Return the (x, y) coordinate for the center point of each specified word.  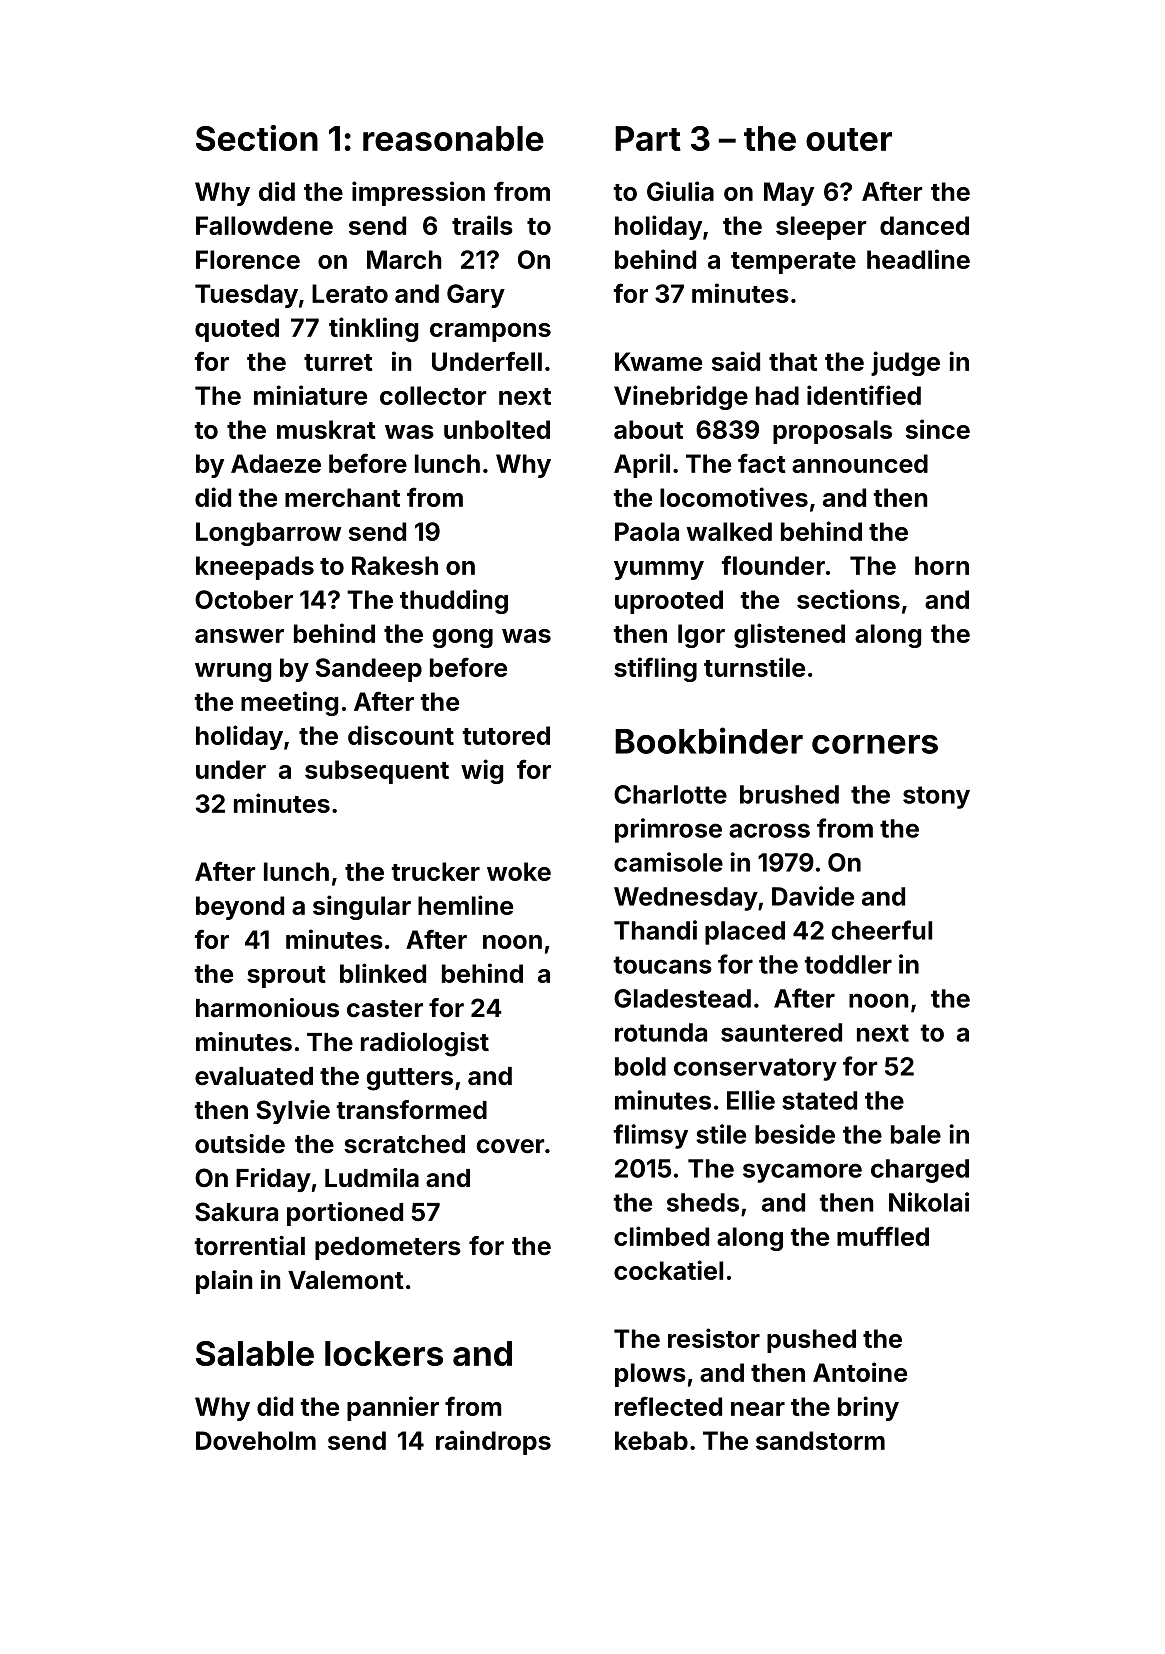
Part (648, 138)
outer (849, 139)
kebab (651, 1440)
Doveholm (256, 1440)
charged (920, 1171)
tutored (506, 735)
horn (942, 565)
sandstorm (820, 1440)
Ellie (751, 1100)
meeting (289, 703)
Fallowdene (264, 225)
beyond (240, 908)
